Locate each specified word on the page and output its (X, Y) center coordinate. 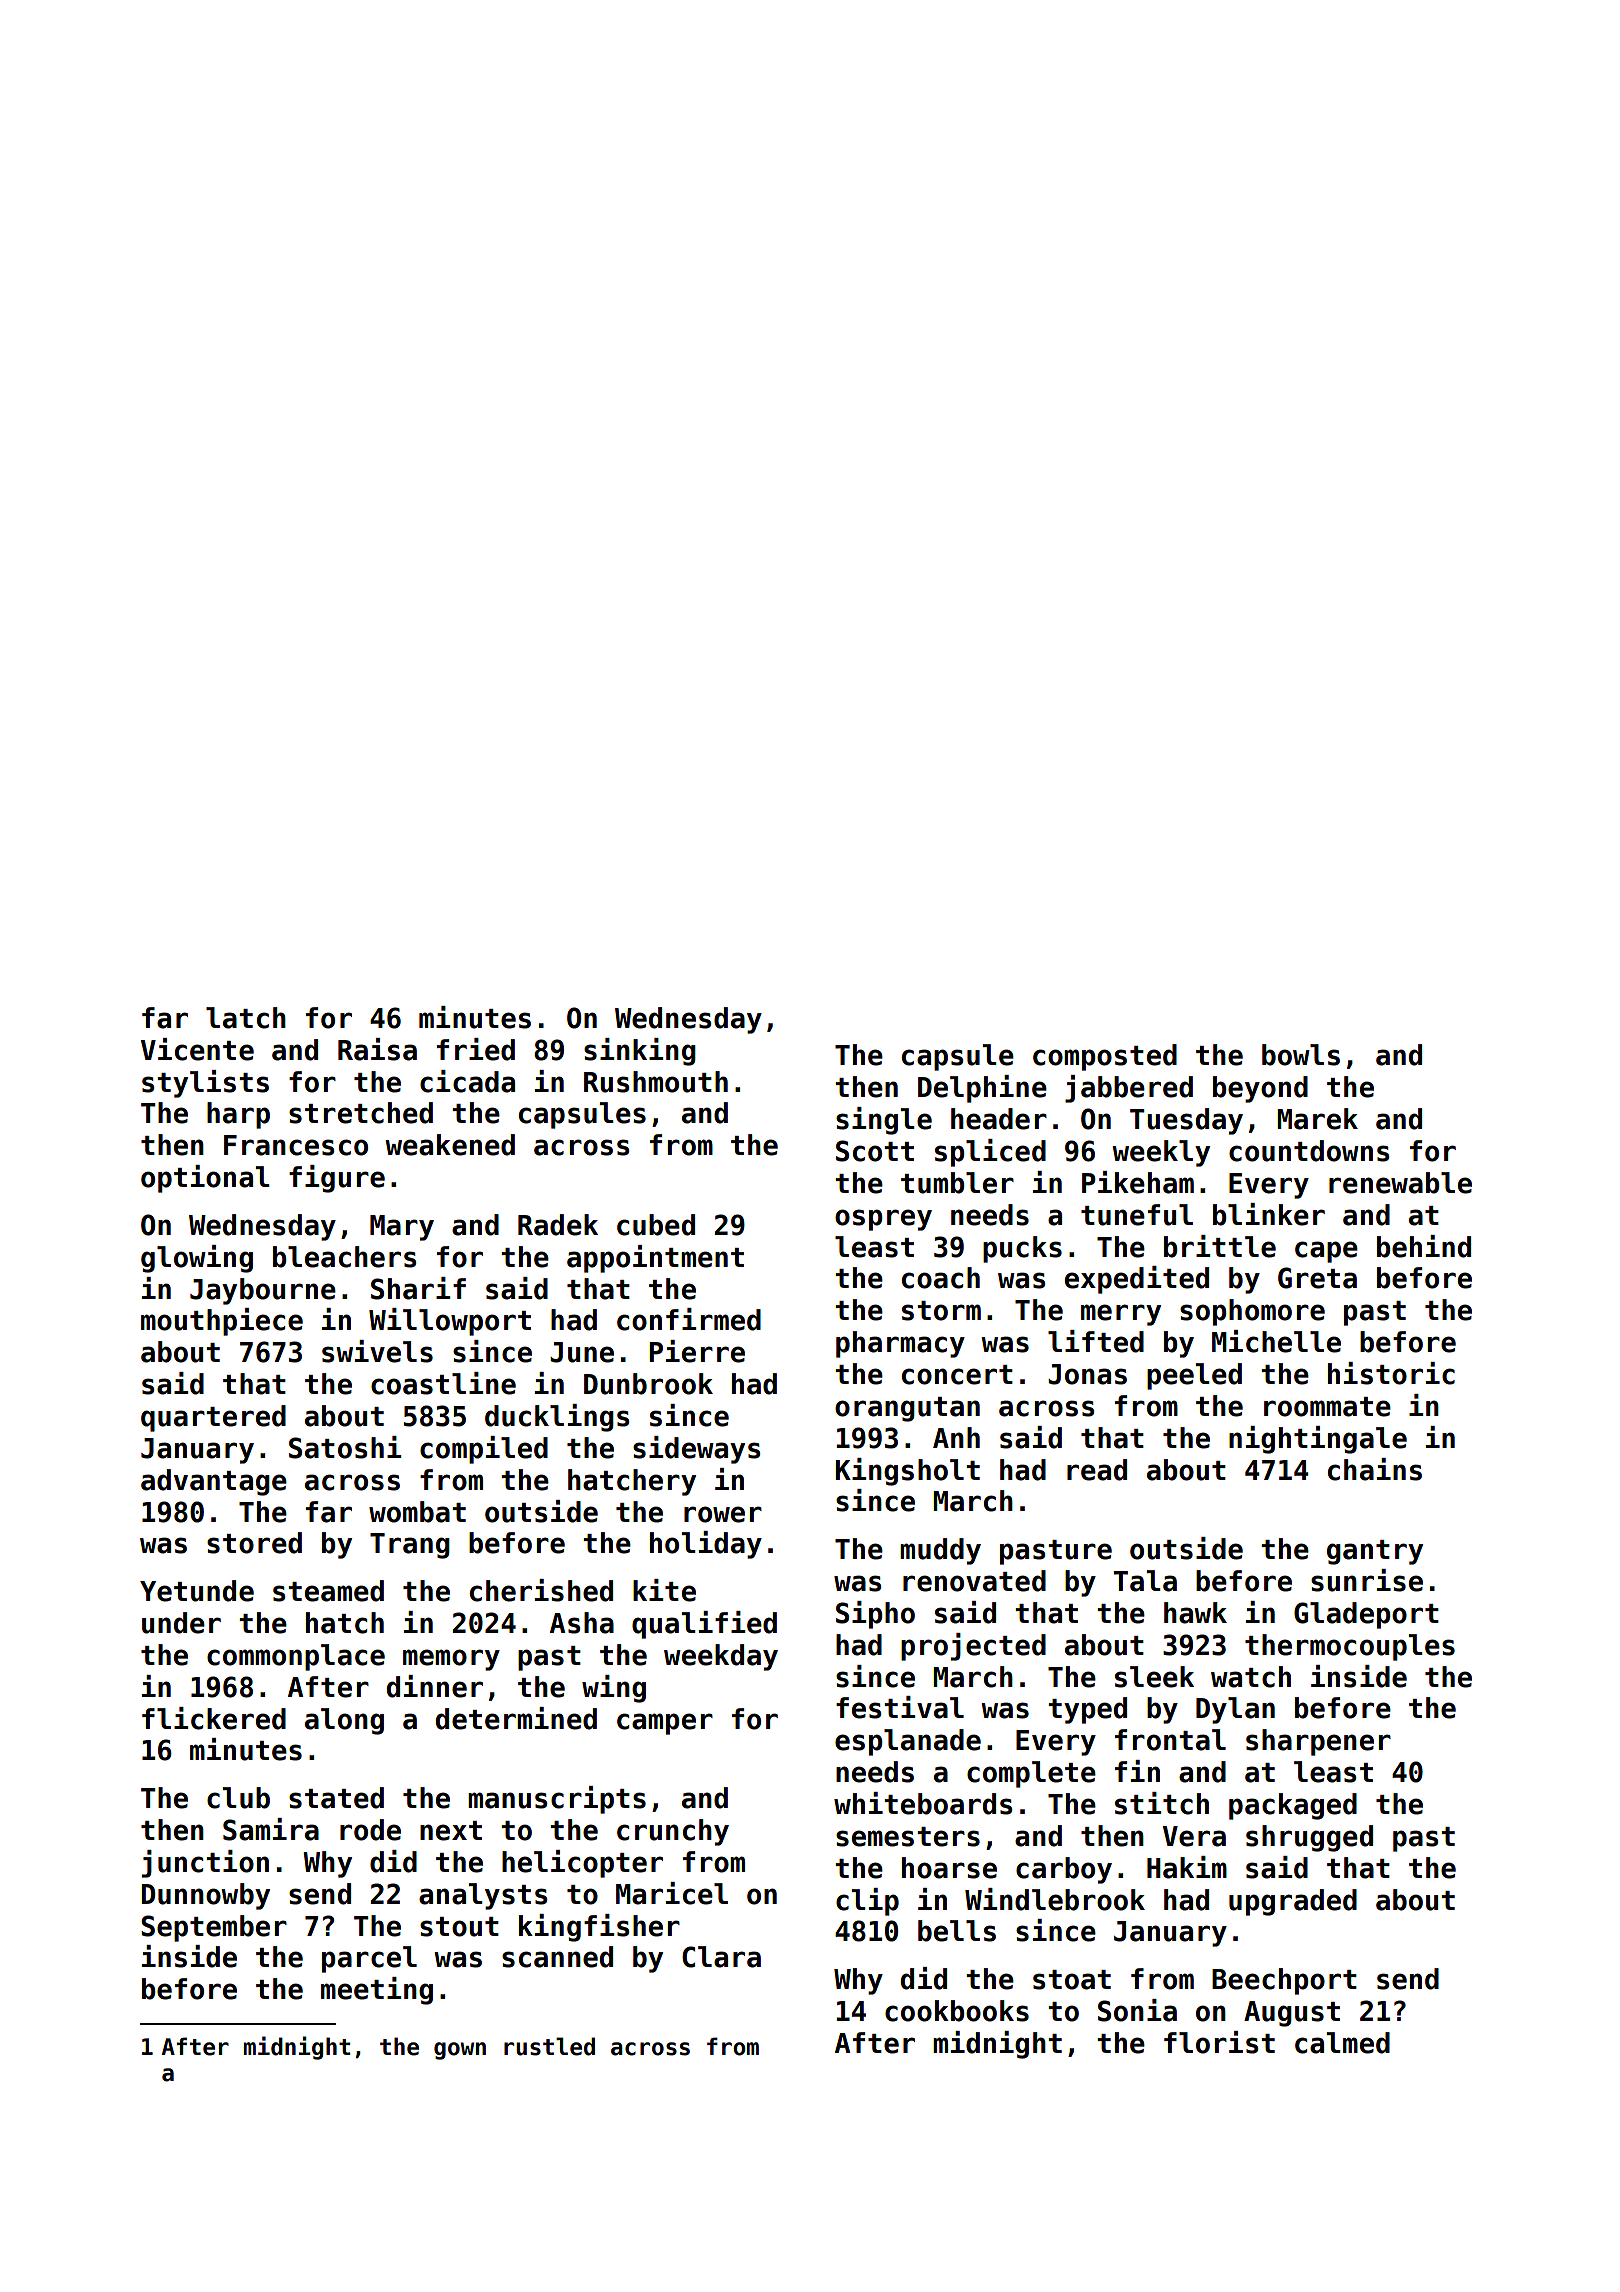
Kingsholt (908, 1472)
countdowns (1309, 1151)
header (999, 1119)
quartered (213, 1418)
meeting (377, 1991)
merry (1121, 1315)
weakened (450, 1145)
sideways (696, 1450)
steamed (328, 1591)
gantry (1375, 1552)
